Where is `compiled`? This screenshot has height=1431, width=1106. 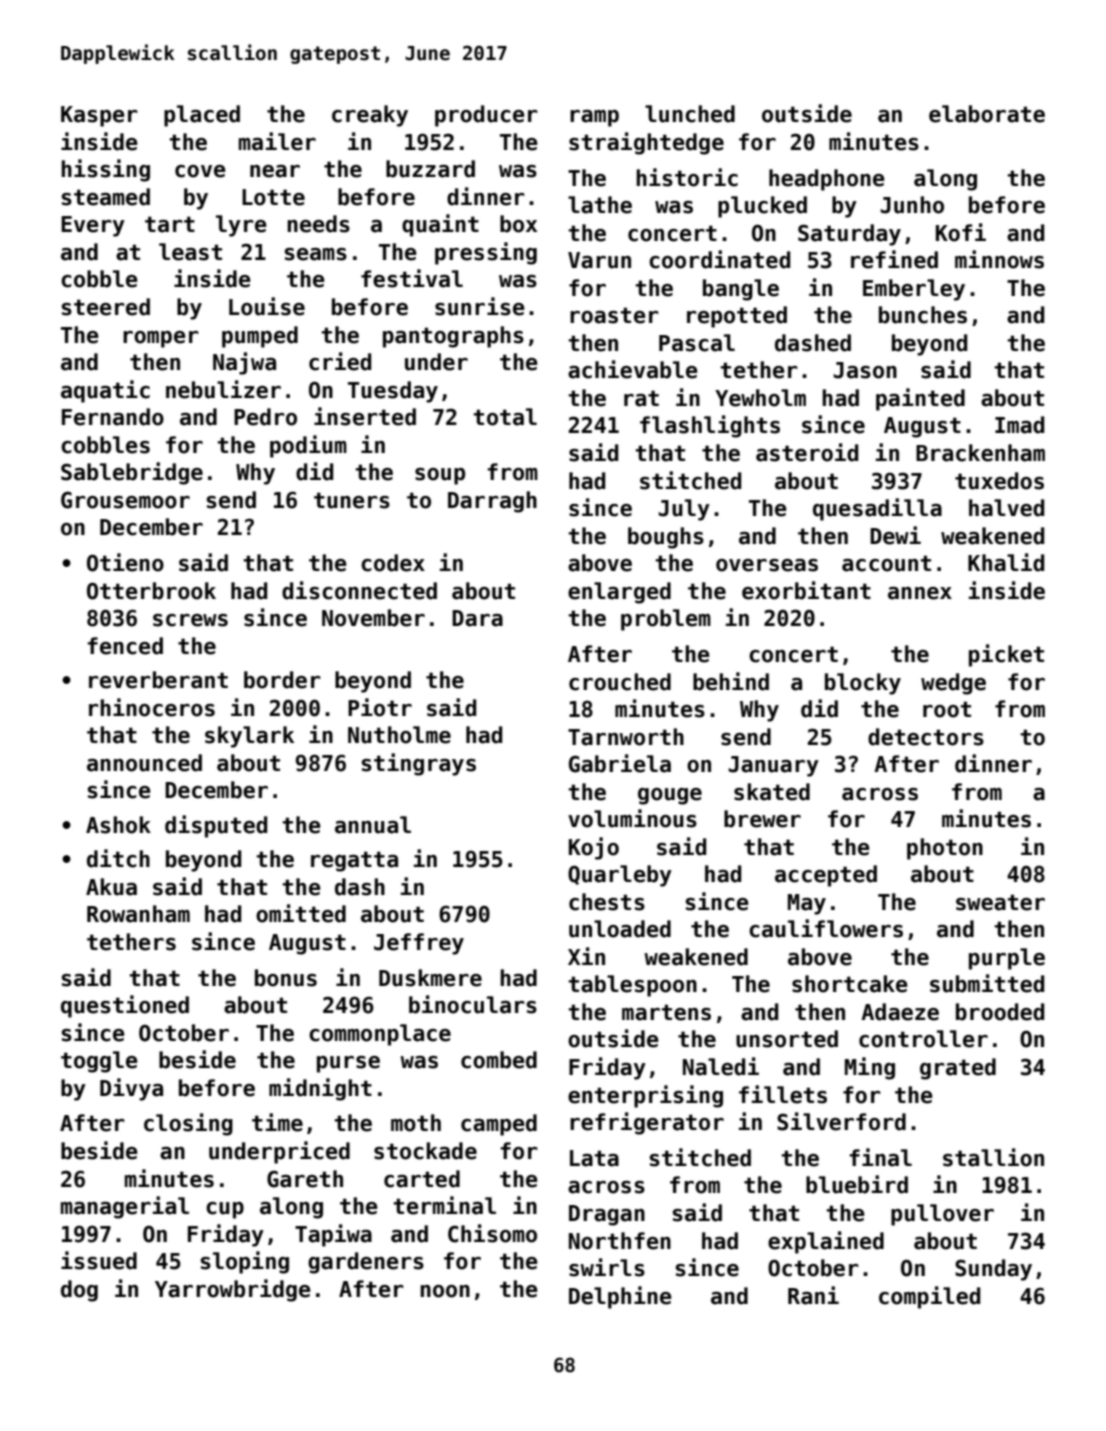
compiled is located at coordinates (929, 1297).
